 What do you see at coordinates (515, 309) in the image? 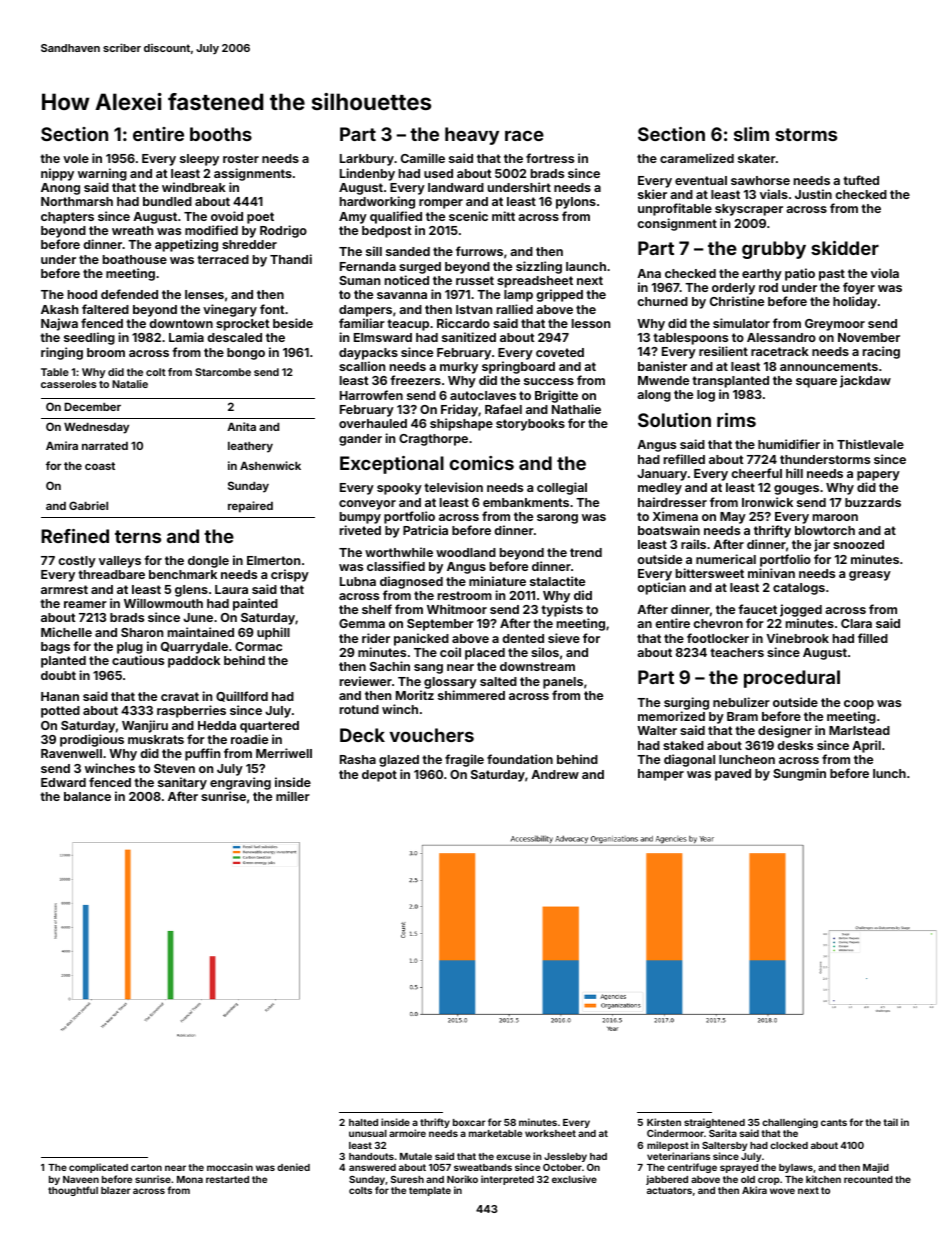
I see `rallied` at bounding box center [515, 309].
